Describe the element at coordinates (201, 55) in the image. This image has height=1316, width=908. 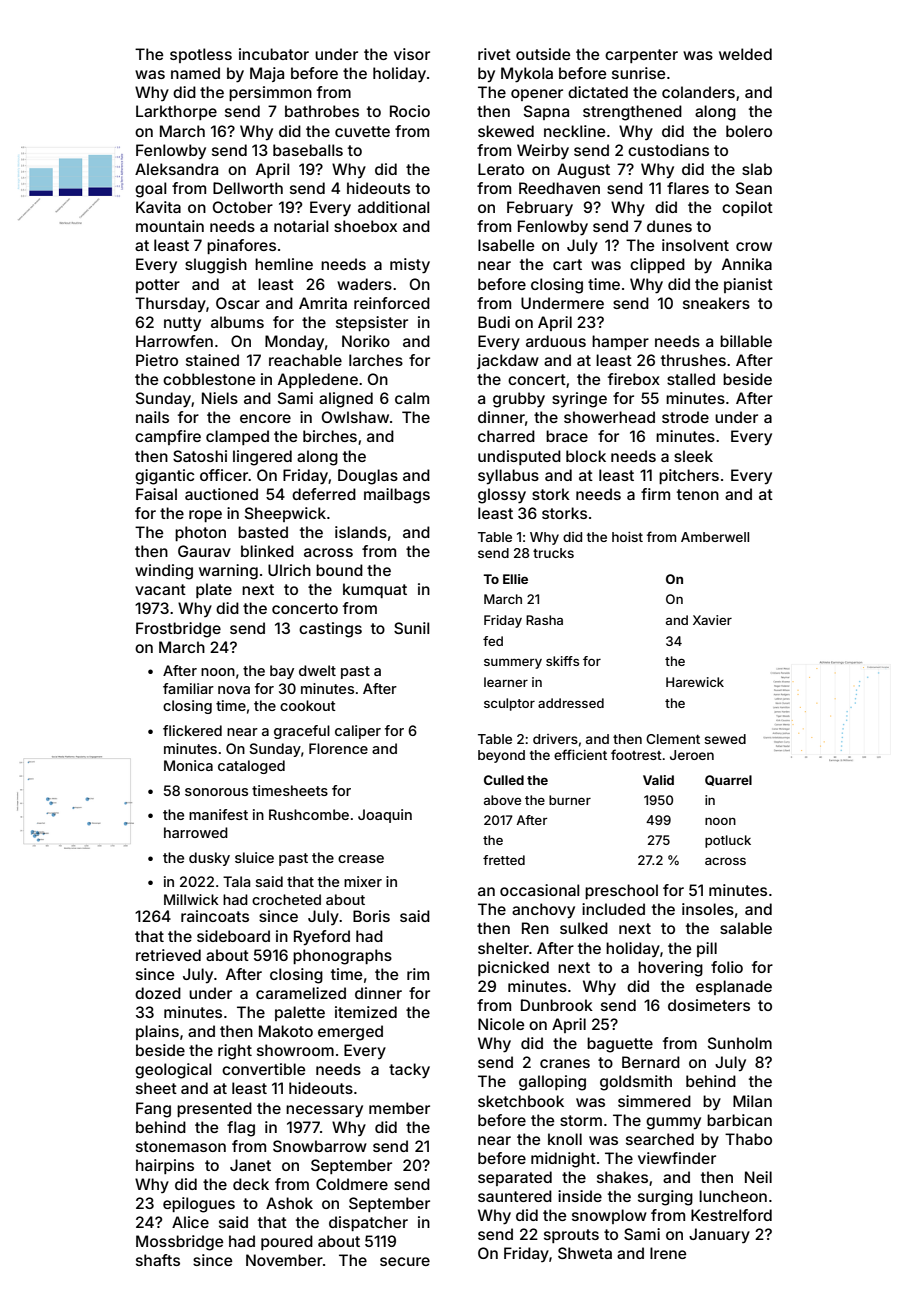
I see `spotless` at that location.
